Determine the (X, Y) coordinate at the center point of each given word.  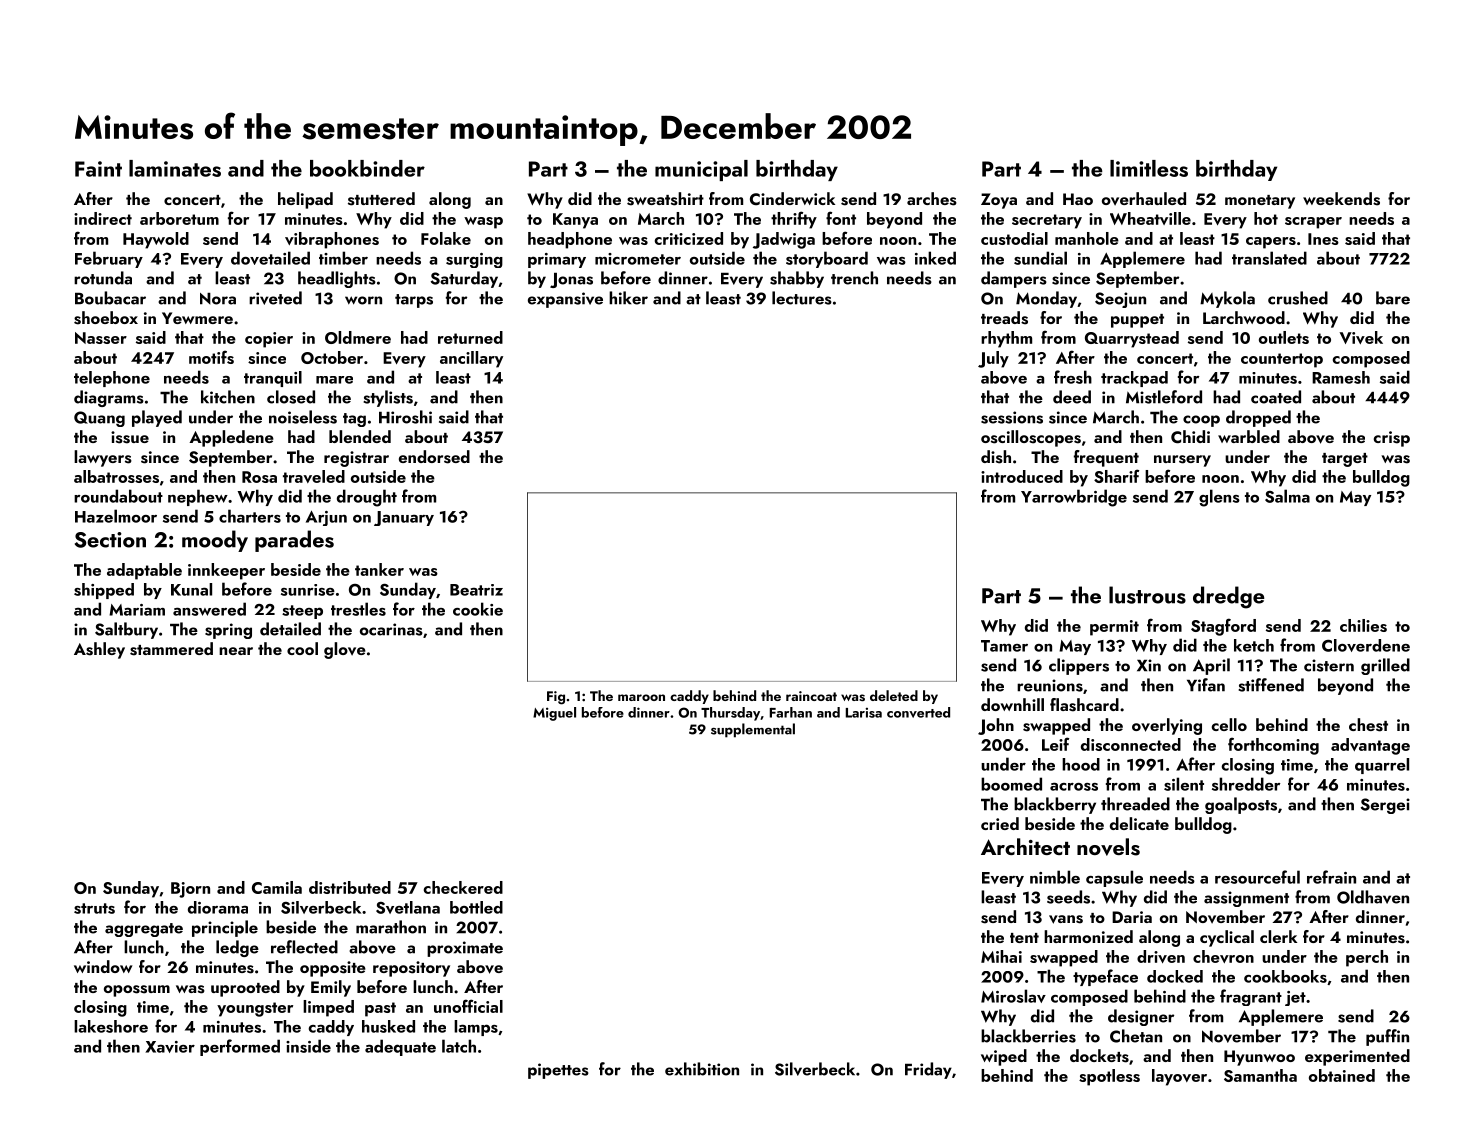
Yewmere (197, 318)
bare (1393, 298)
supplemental (753, 730)
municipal (701, 170)
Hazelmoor (116, 516)
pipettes (558, 1071)
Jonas (571, 280)
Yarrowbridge (1074, 498)
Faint (98, 169)
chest (1368, 725)
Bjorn (190, 890)
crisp (1392, 439)
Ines (1323, 239)
